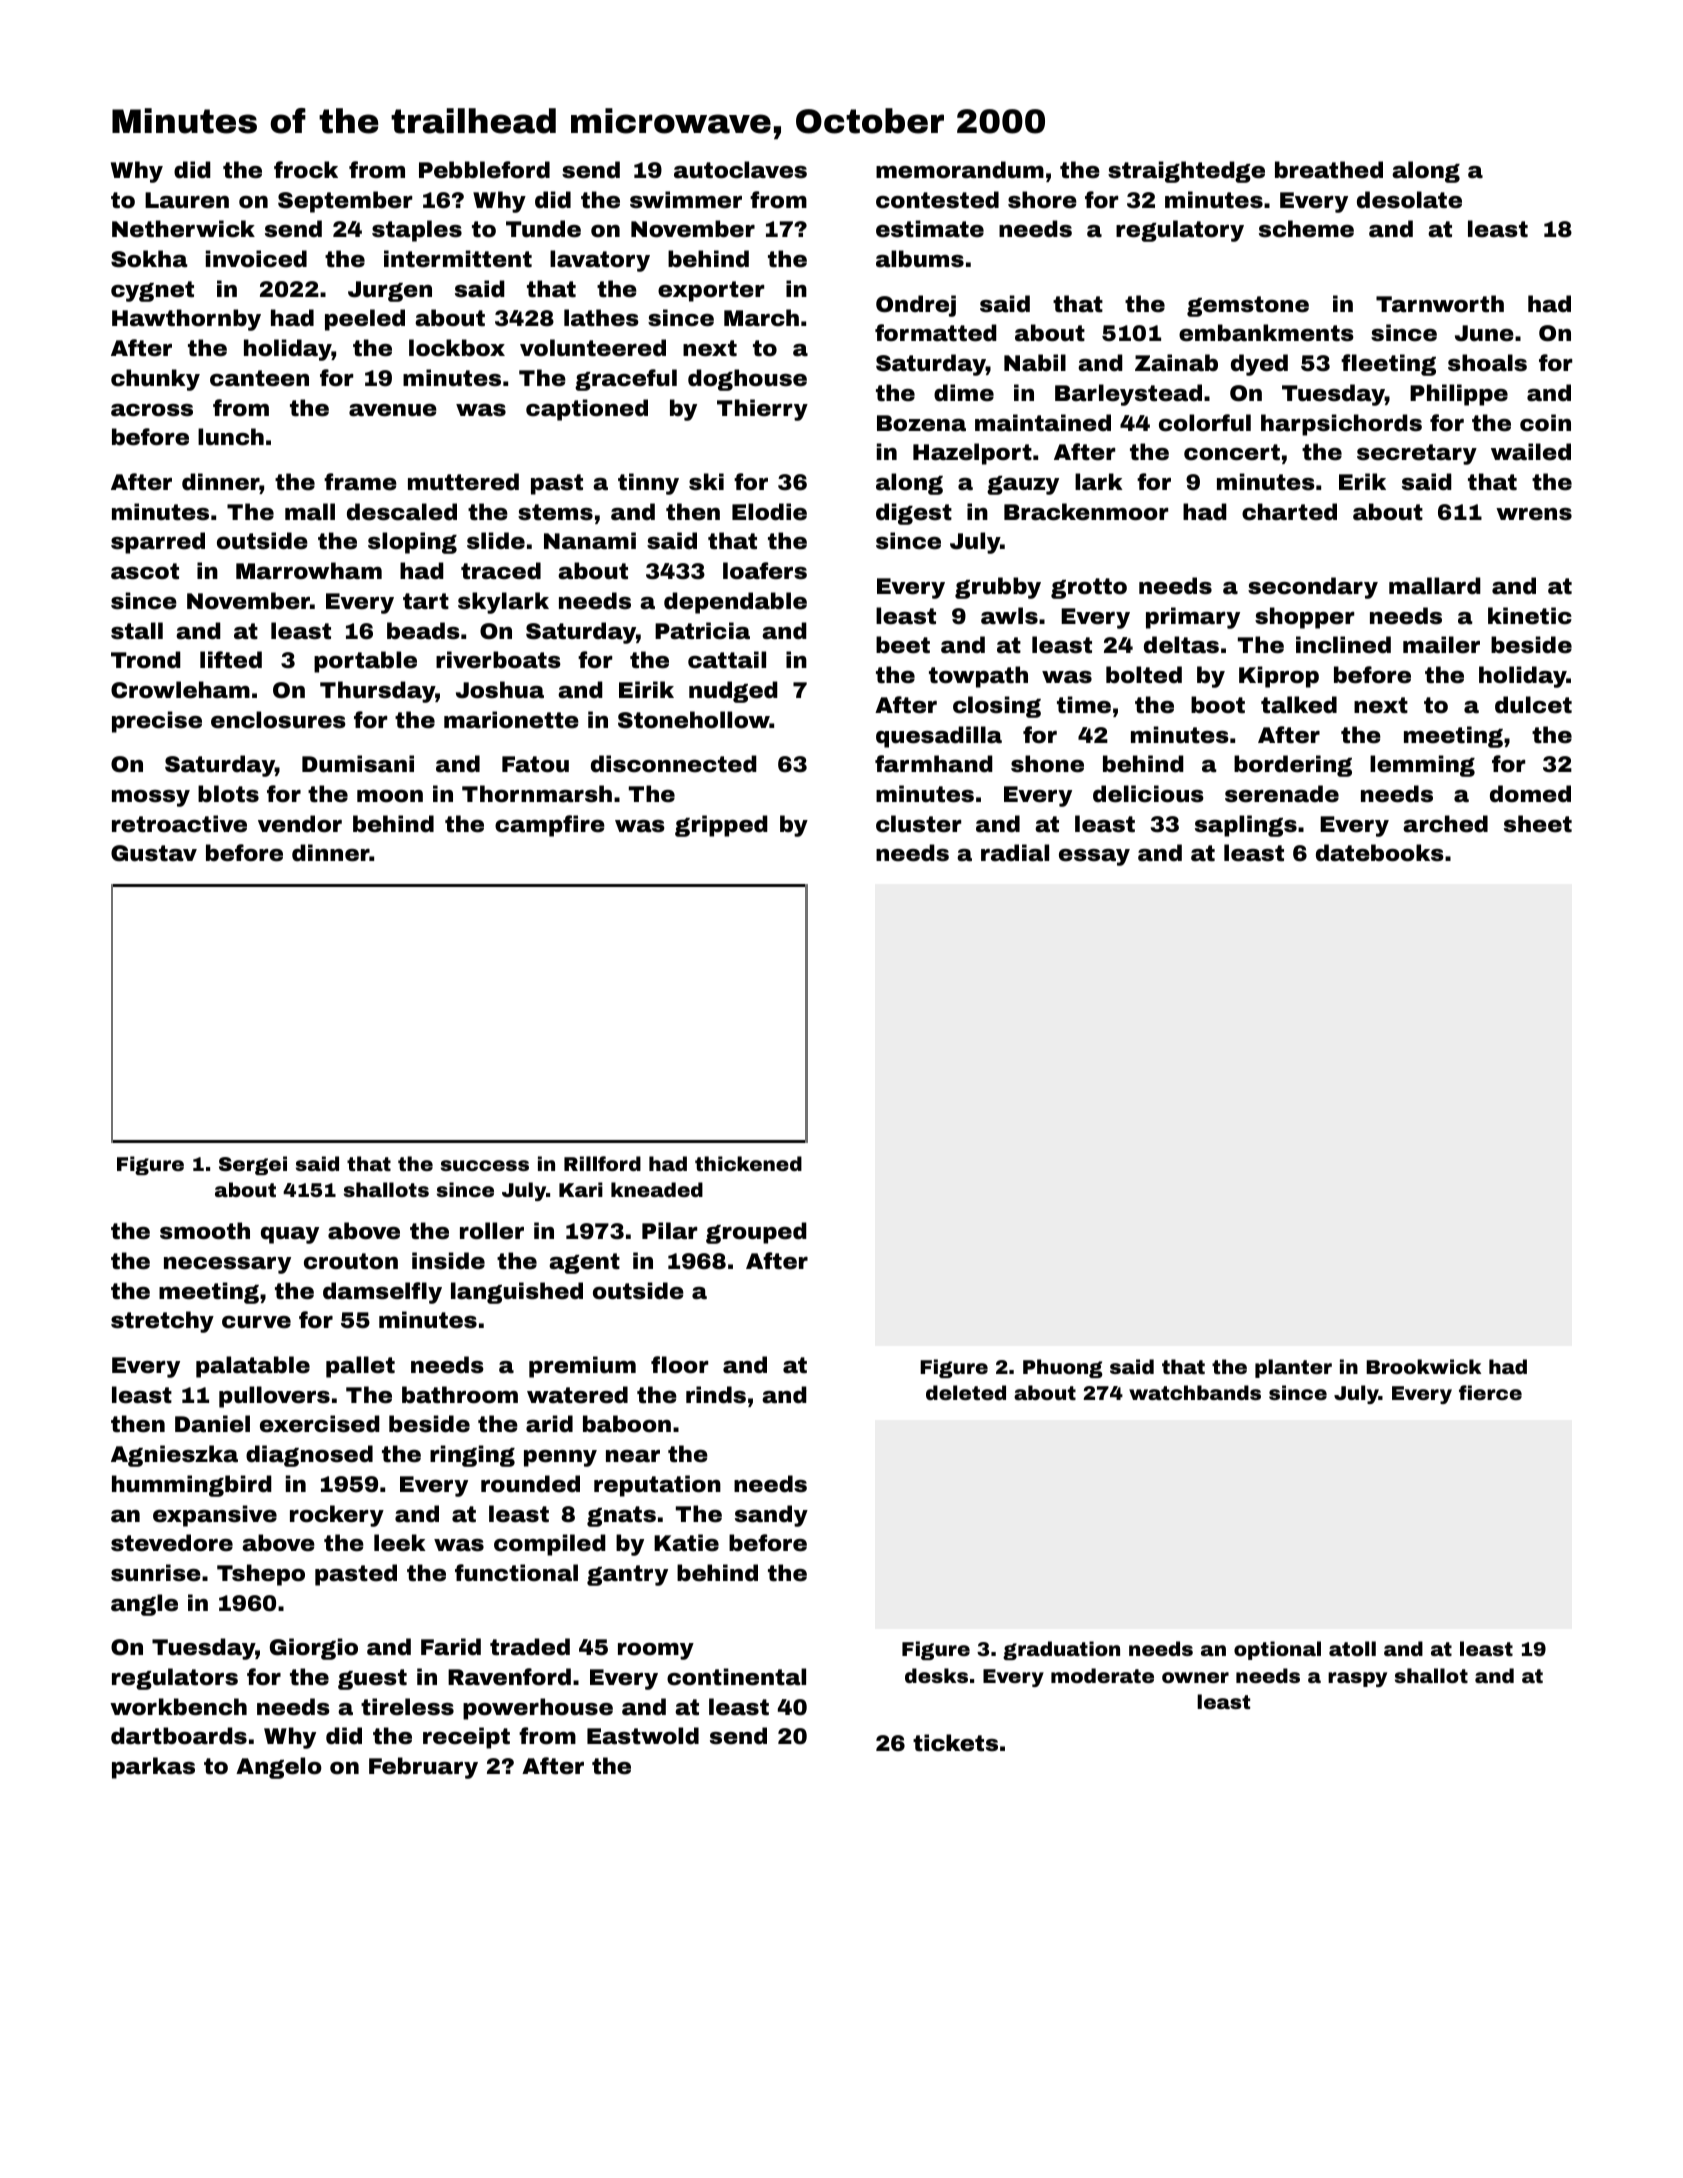 The width and height of the document is (1683, 2178). I want to click on planter, so click(1293, 1368).
